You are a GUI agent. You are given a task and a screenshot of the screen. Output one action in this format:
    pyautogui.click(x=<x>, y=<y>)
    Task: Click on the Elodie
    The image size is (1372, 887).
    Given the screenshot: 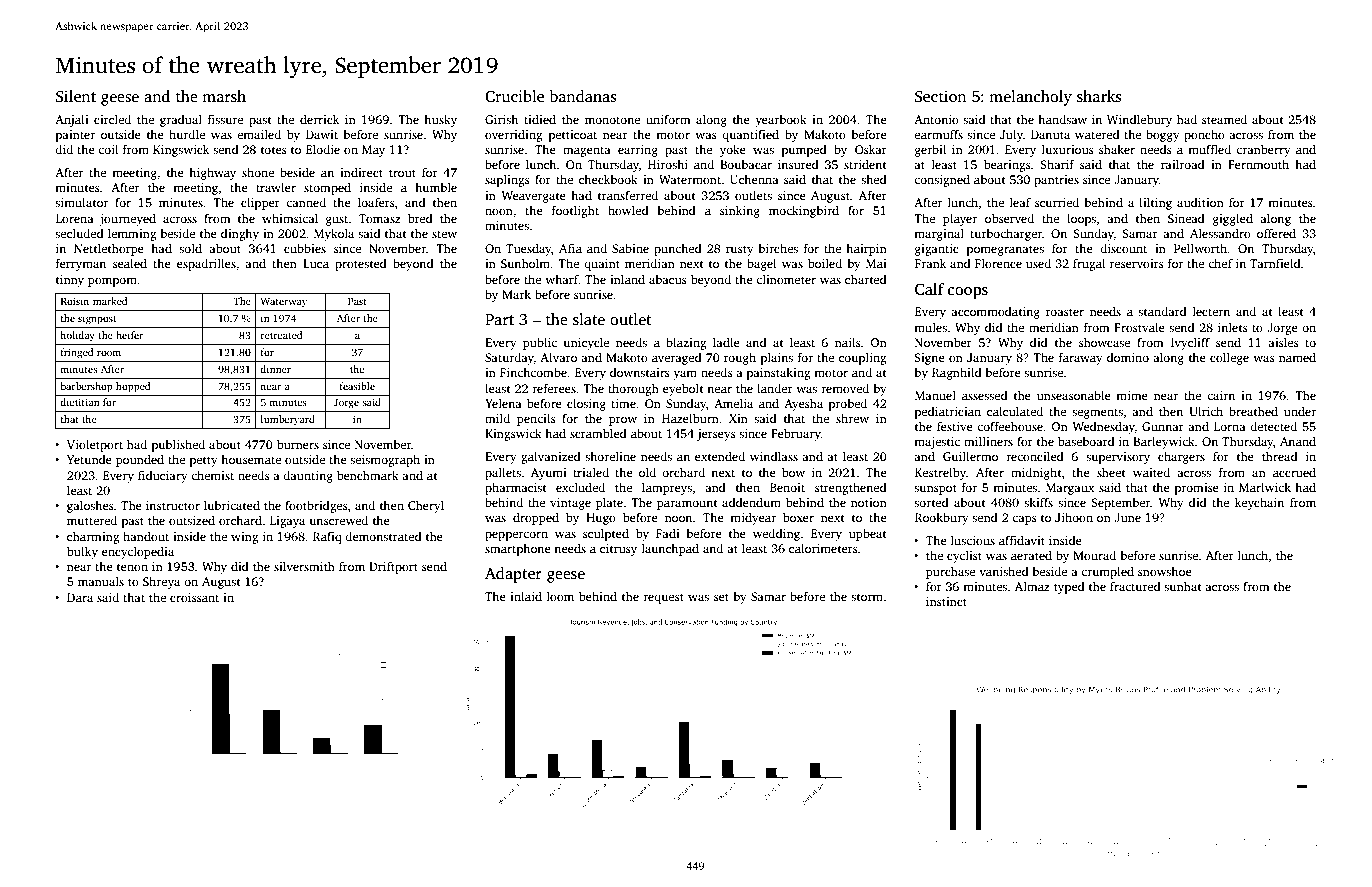 What is the action you would take?
    pyautogui.click(x=323, y=149)
